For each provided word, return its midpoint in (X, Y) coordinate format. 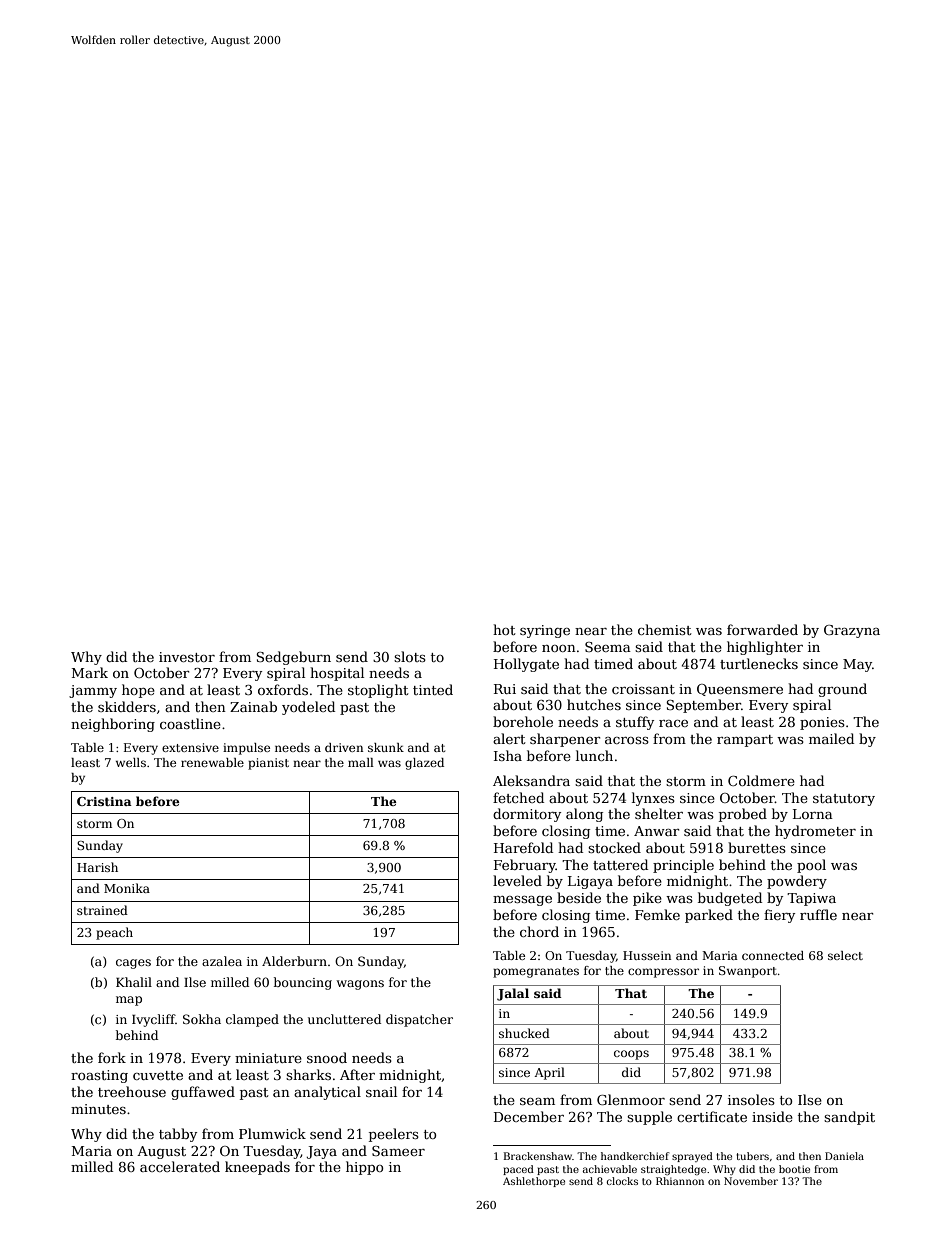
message (522, 901)
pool (811, 866)
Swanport (748, 972)
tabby (178, 1135)
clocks (622, 1181)
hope (138, 691)
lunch (594, 755)
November (751, 1181)
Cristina (104, 801)
